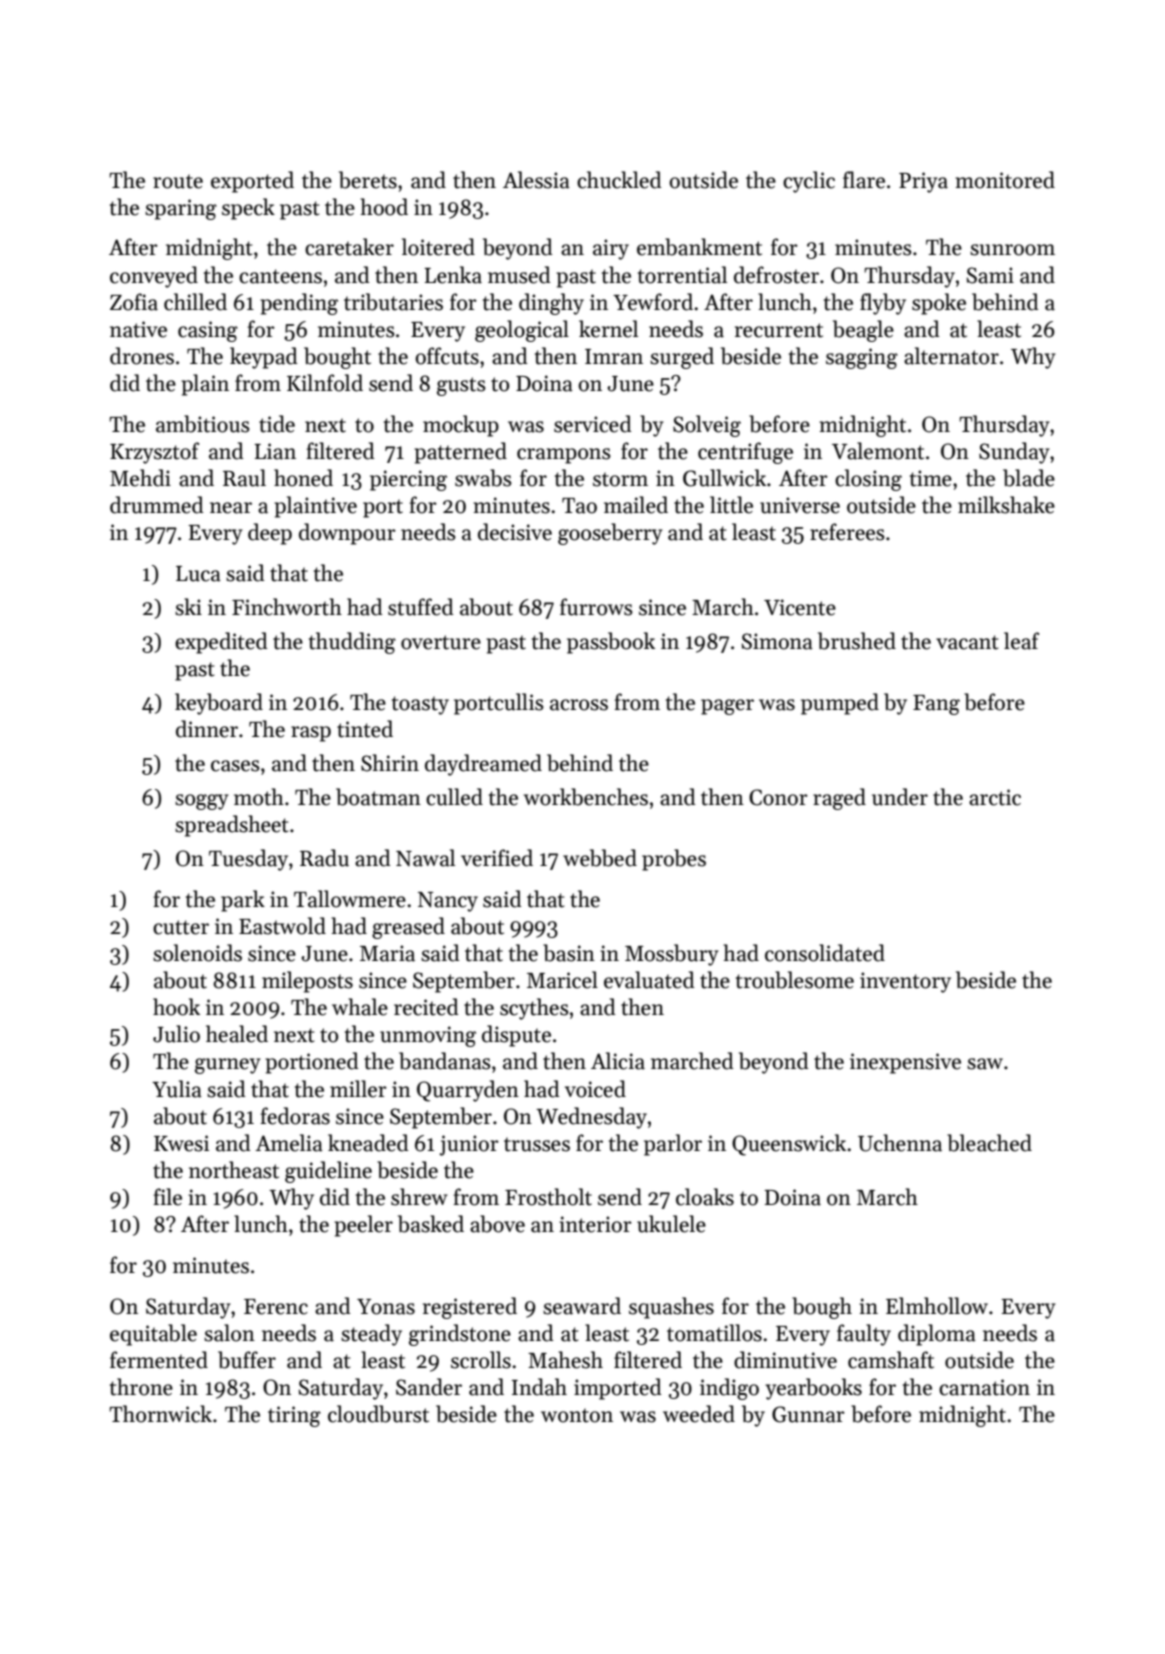 This screenshot has width=1165, height=1654. I want to click on gooseberry, so click(610, 534).
